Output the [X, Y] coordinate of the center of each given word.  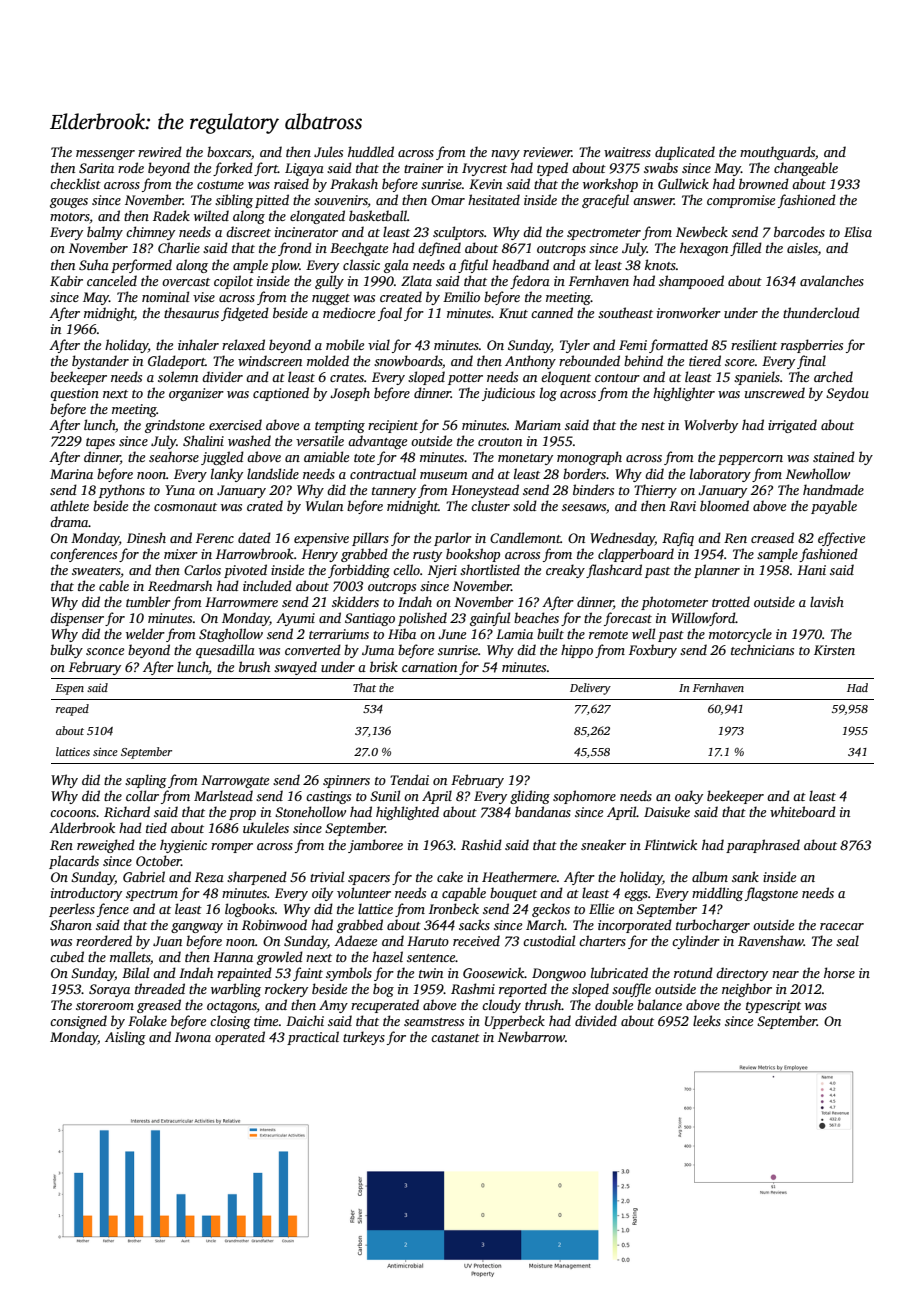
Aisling [125, 1038]
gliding [530, 797]
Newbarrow [531, 1036]
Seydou [847, 394]
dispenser [77, 619]
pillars [370, 539]
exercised [235, 424]
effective [841, 539]
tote [364, 458]
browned [764, 183]
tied [156, 827]
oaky [689, 797]
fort [266, 169]
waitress [627, 152]
